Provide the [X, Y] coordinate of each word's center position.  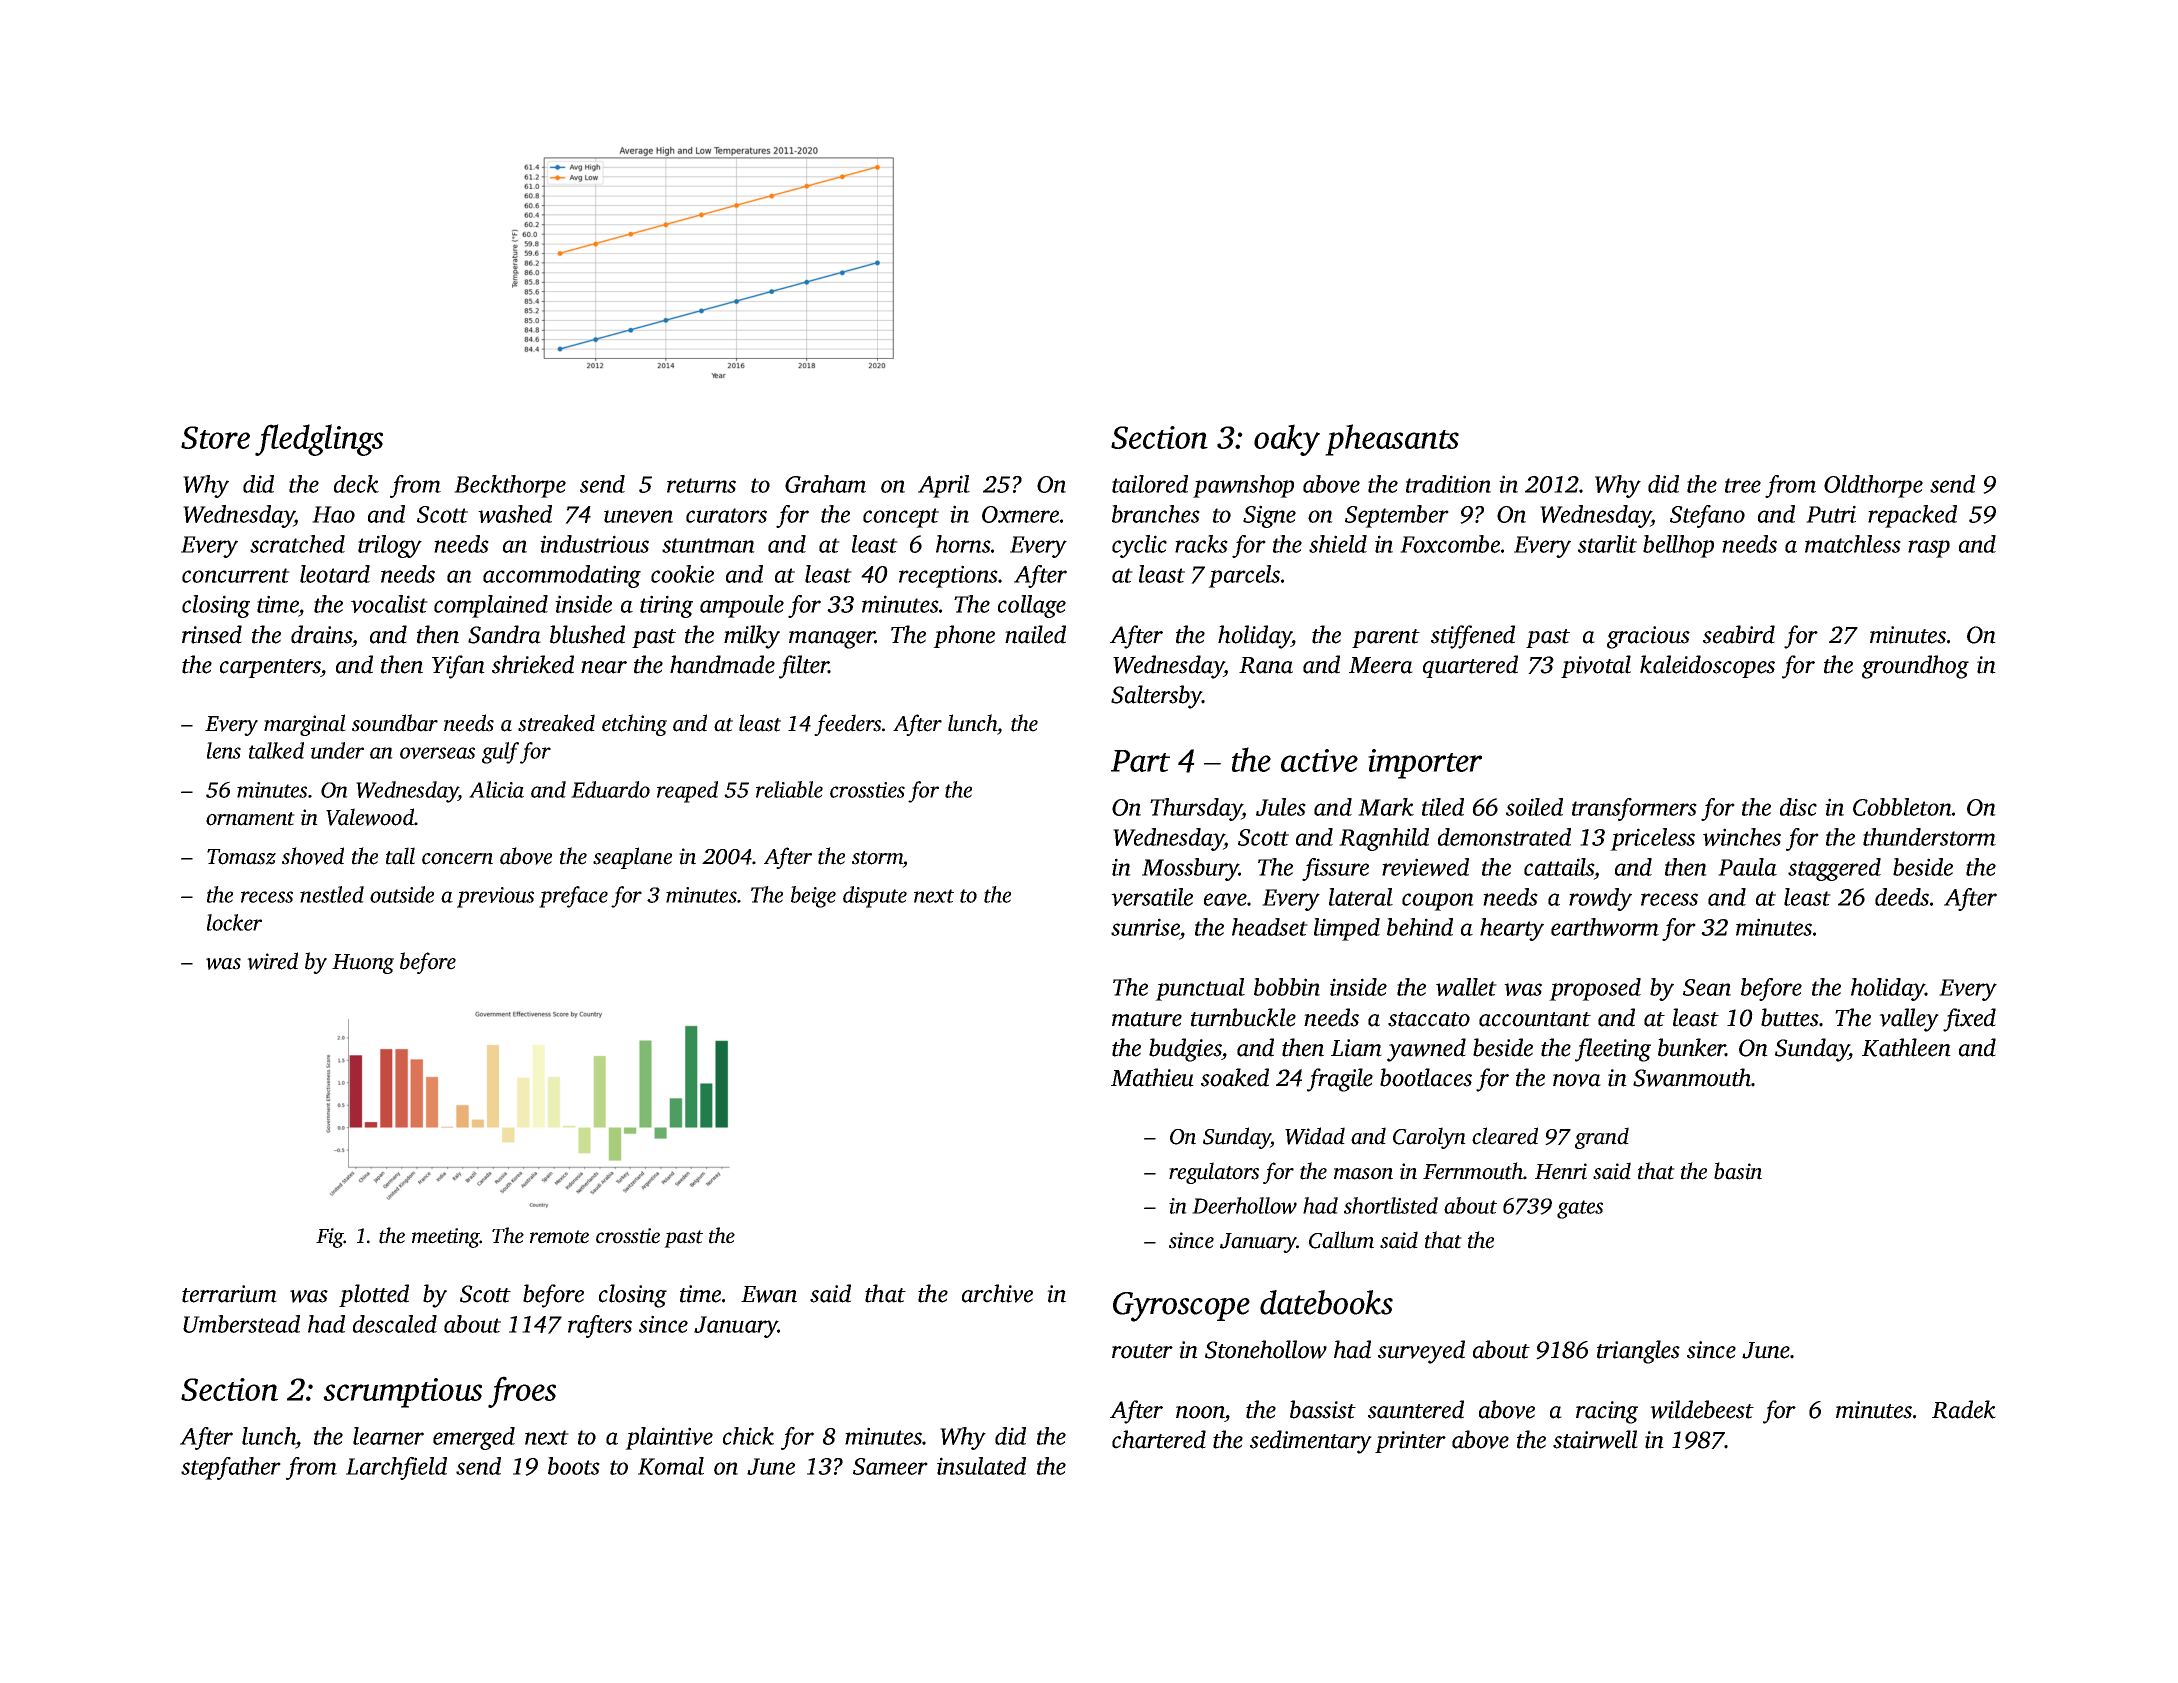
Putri [1831, 514]
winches [1742, 837]
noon [1200, 1412]
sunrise [1145, 928]
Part [1140, 761]
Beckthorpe [510, 486]
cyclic [1139, 546]
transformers [1634, 809]
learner [388, 1436]
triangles [1638, 1352]
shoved [313, 856]
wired [272, 961]
